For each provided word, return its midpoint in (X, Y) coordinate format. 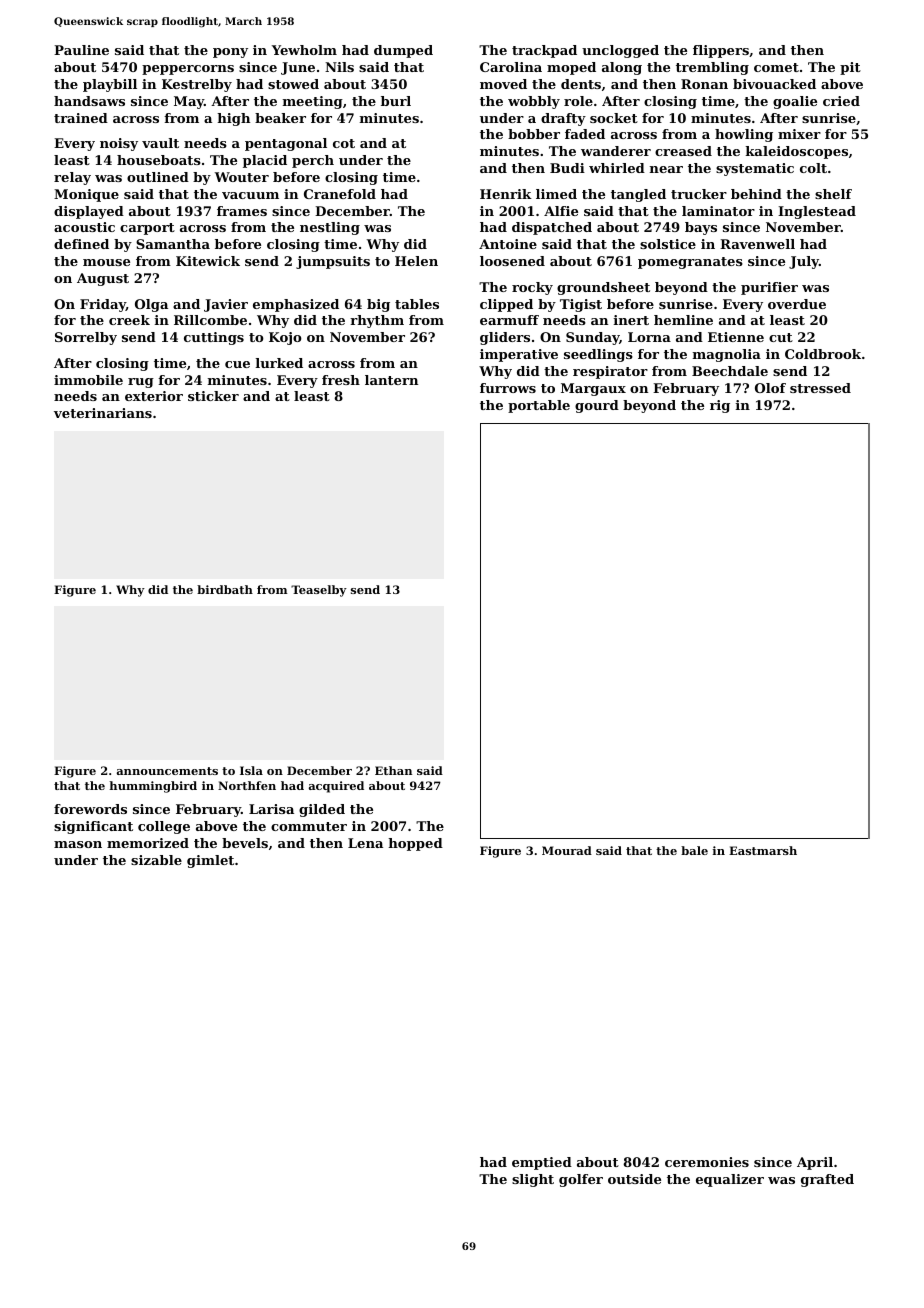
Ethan (393, 770)
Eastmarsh (763, 850)
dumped (403, 51)
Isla (251, 770)
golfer (581, 1180)
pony (230, 53)
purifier (769, 288)
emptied (542, 1163)
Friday (103, 305)
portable (539, 406)
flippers (721, 51)
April (815, 1163)
